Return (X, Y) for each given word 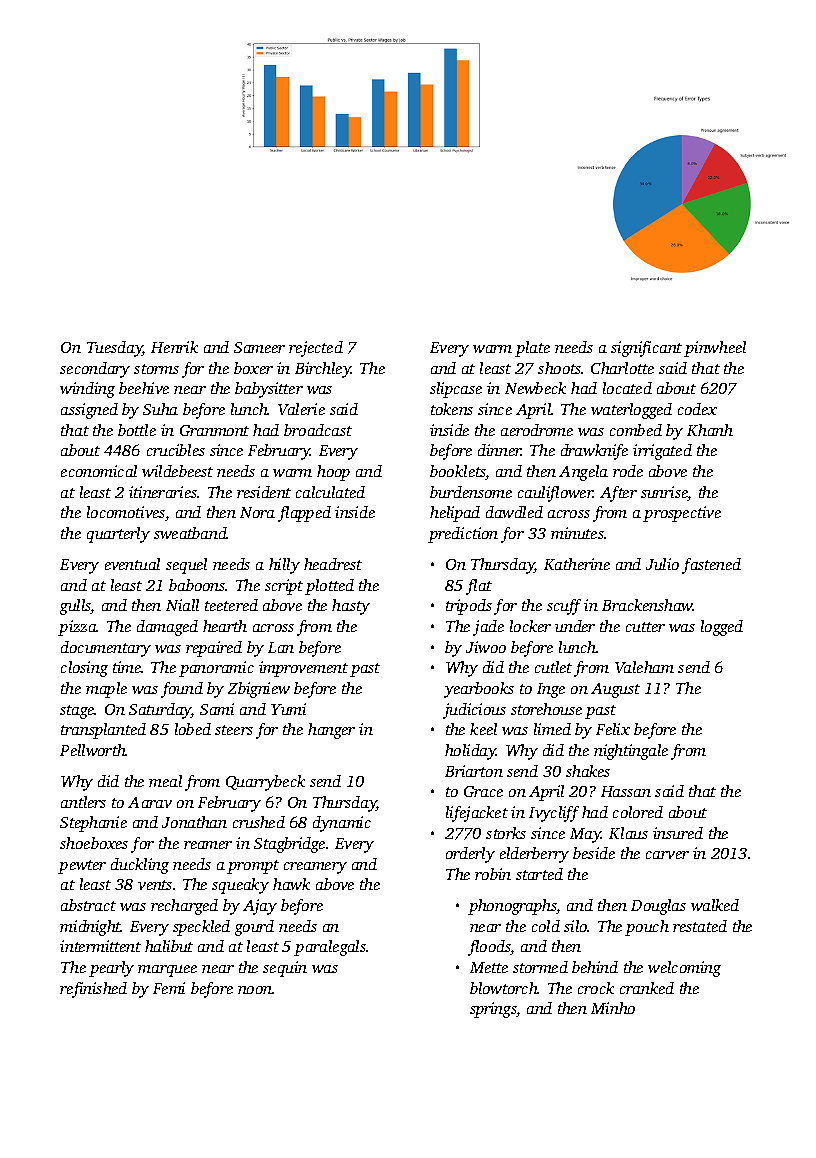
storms (156, 369)
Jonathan (194, 822)
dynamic (342, 824)
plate (532, 349)
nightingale (631, 752)
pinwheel (715, 349)
